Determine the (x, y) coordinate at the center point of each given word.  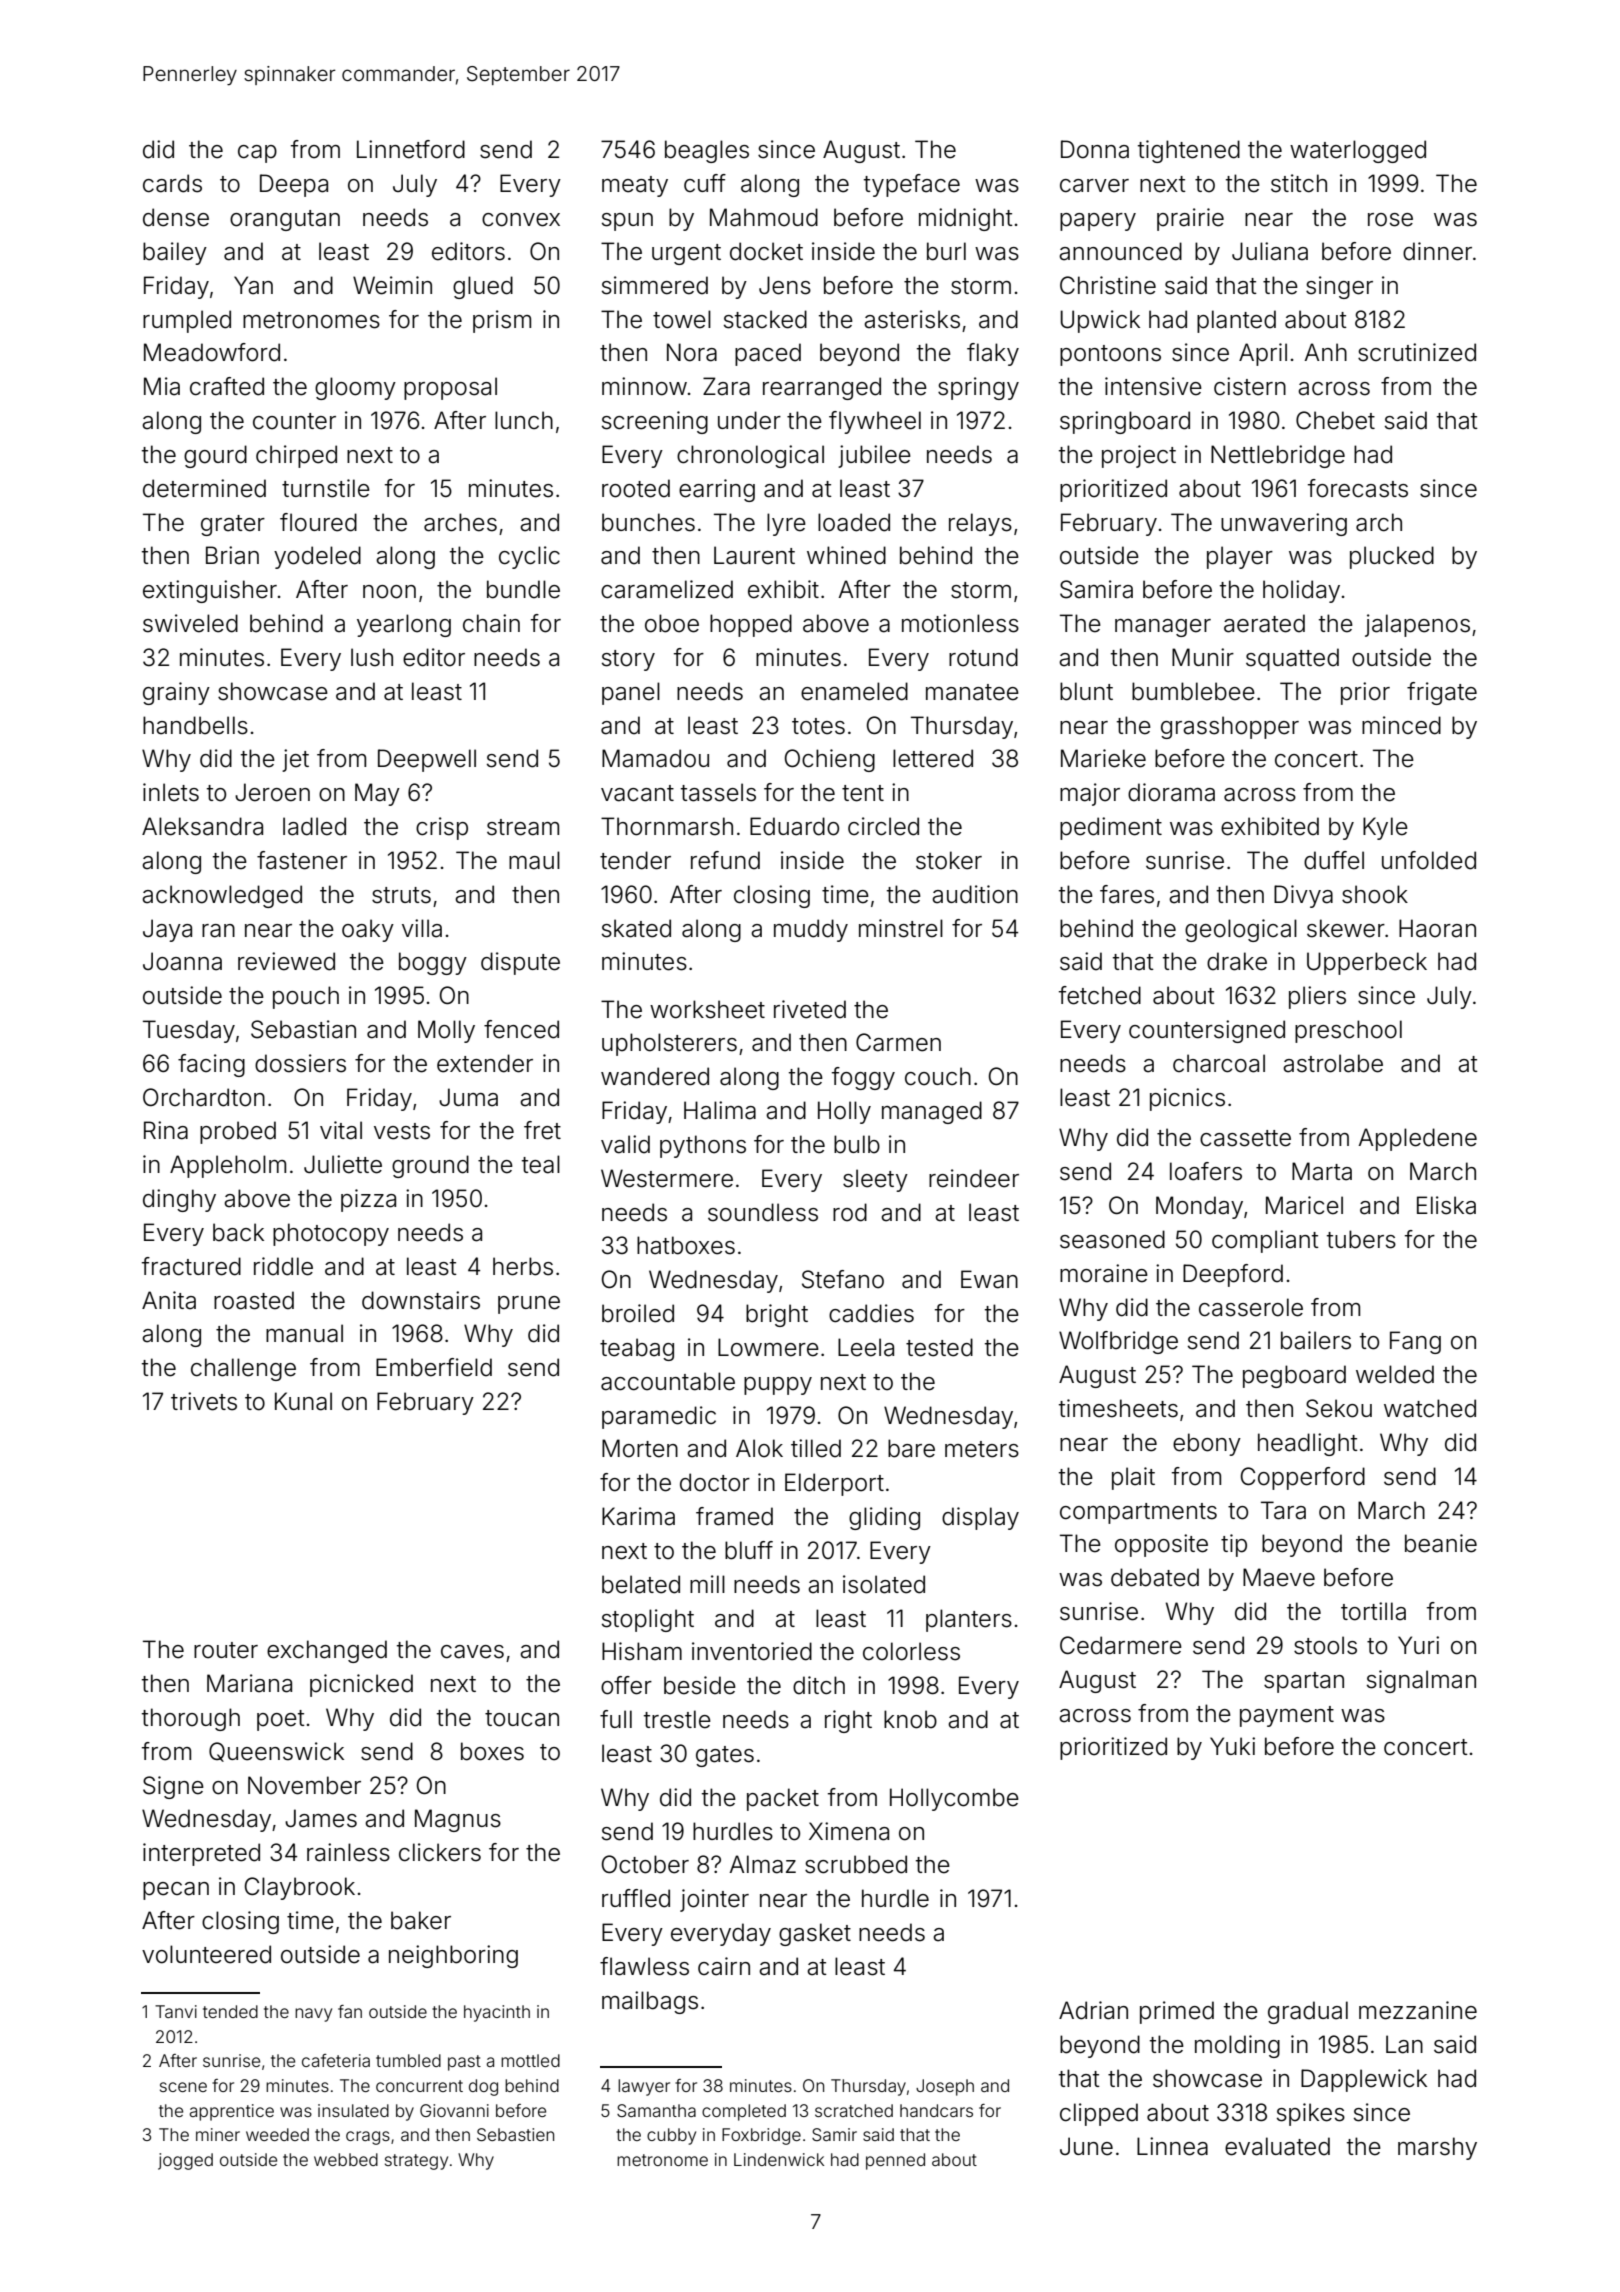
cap (257, 154)
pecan (176, 1891)
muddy (811, 930)
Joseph (945, 2087)
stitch (1299, 183)
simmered (655, 285)
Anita (169, 1300)
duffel (1334, 860)
